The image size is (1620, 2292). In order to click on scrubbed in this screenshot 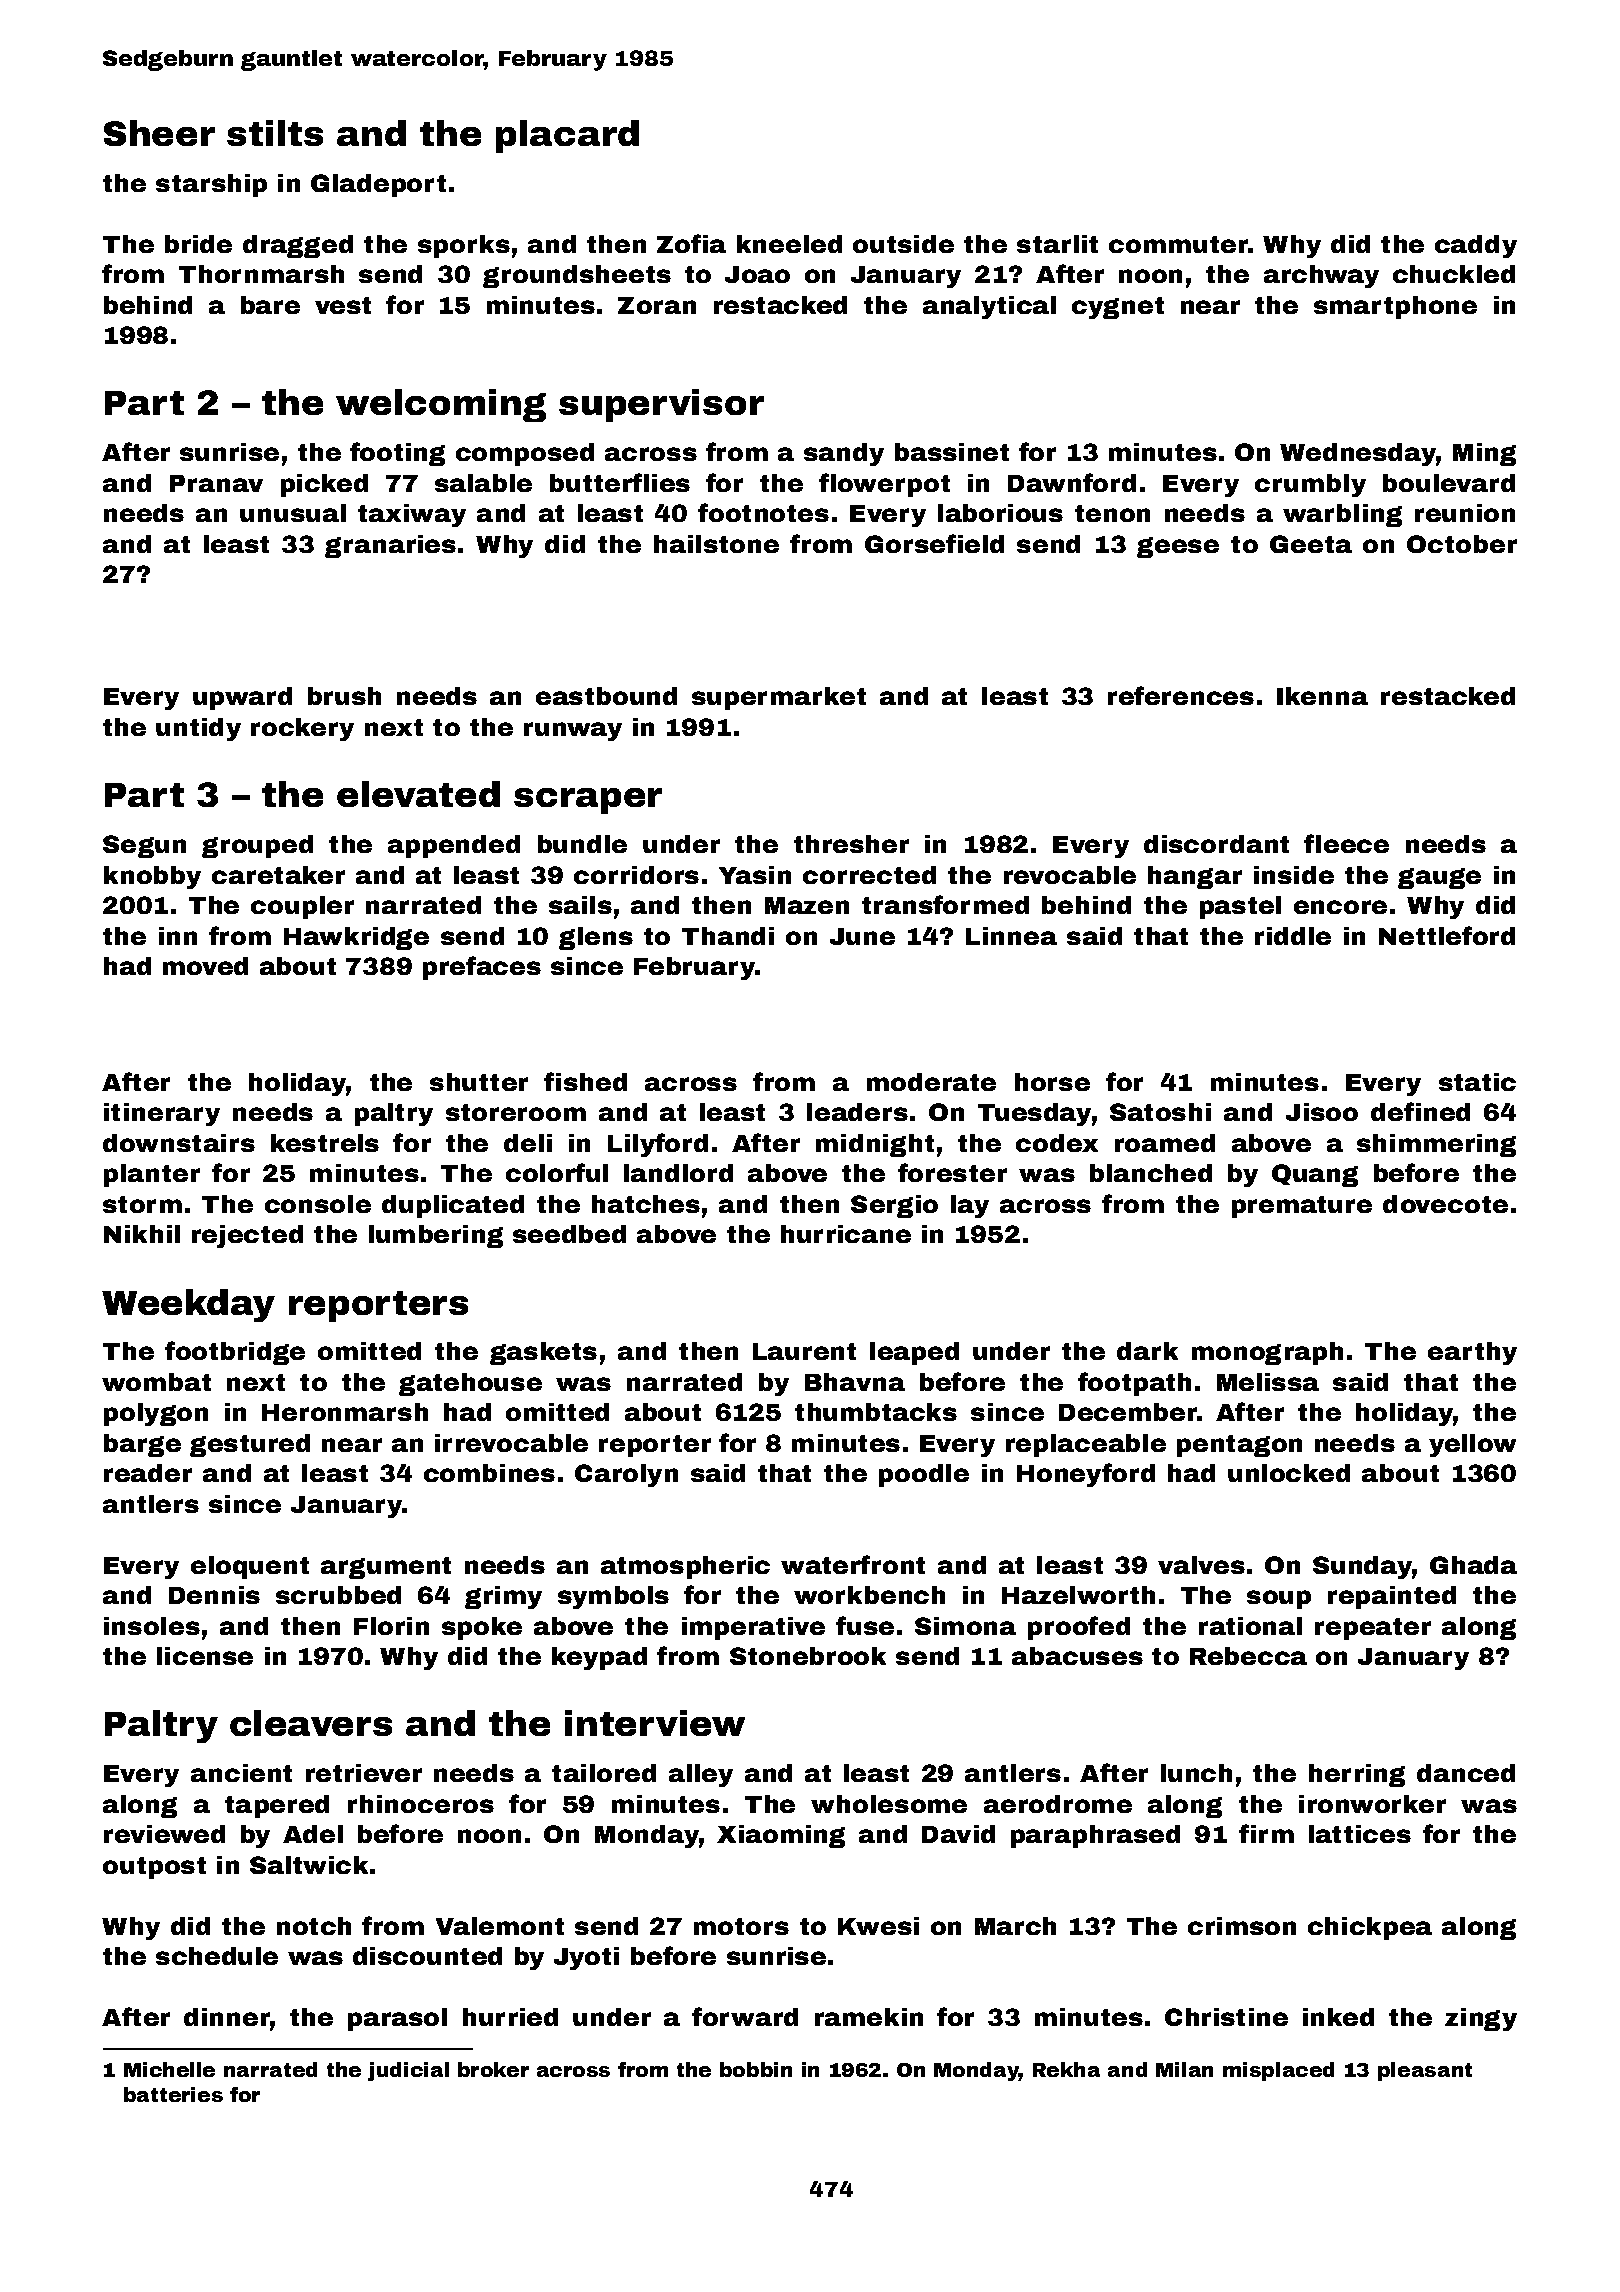, I will do `click(338, 1595)`.
